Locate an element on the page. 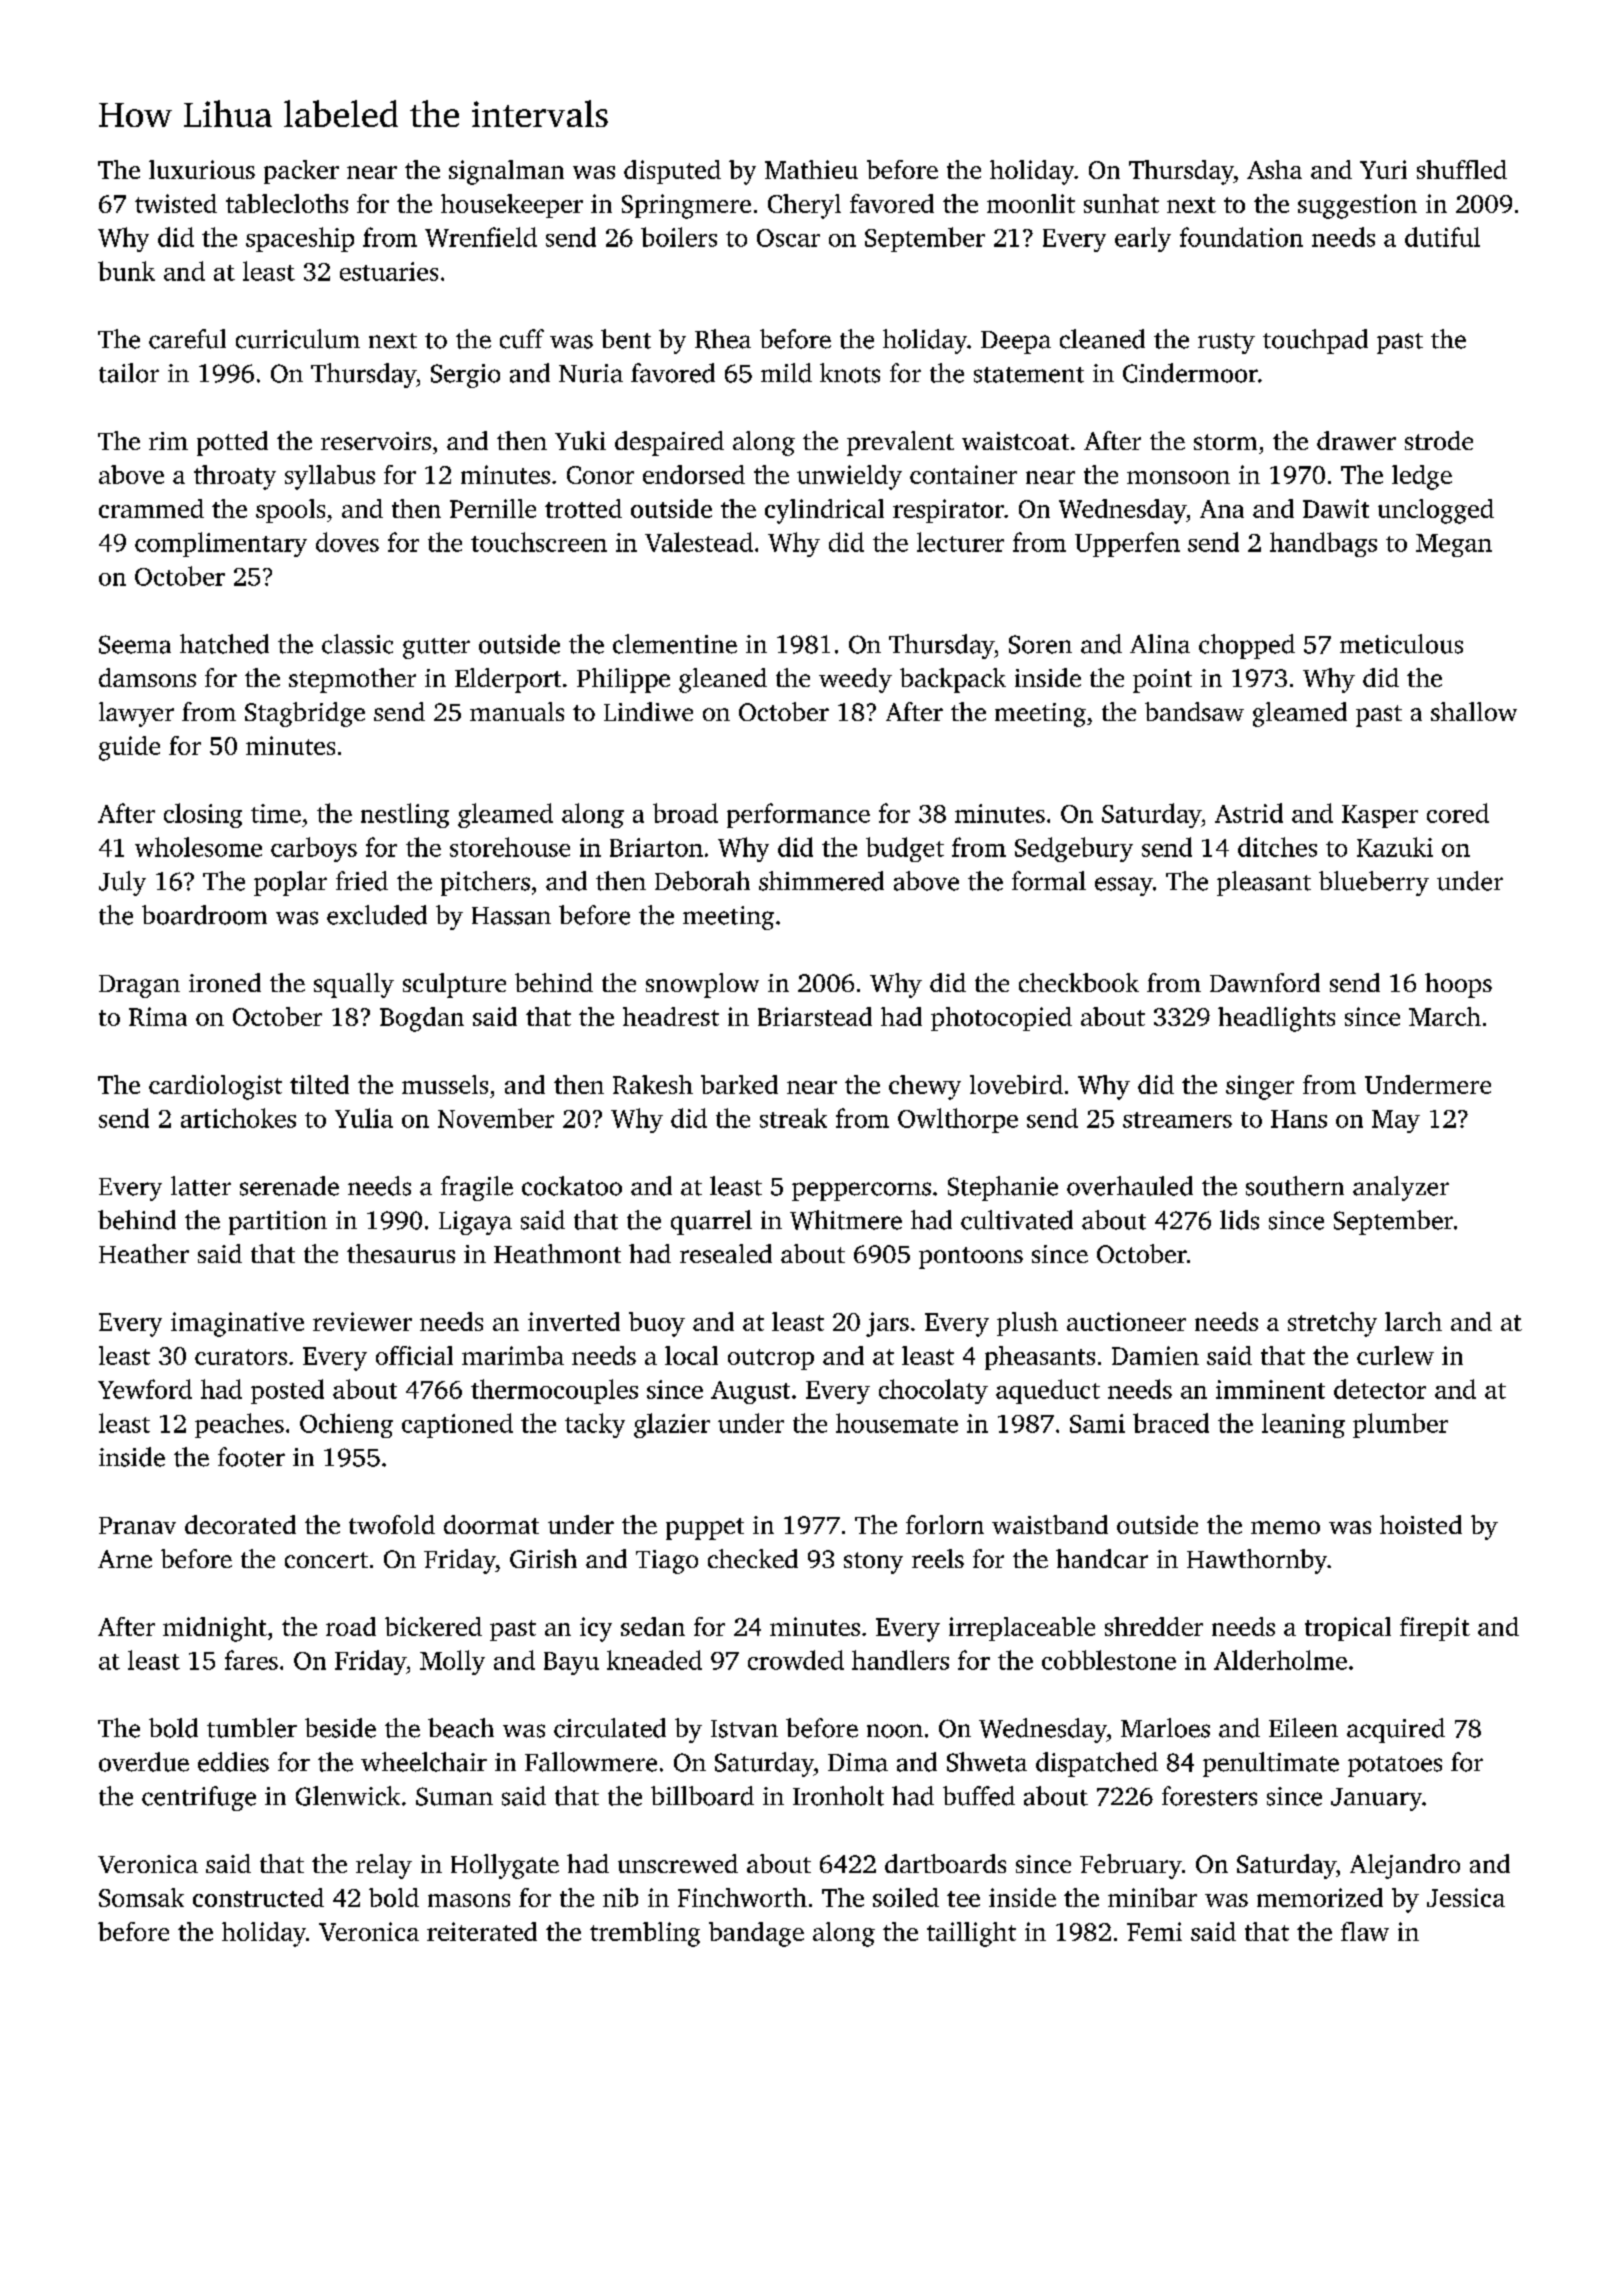 The height and width of the image is (2292, 1620). Rakesh is located at coordinates (653, 1084).
